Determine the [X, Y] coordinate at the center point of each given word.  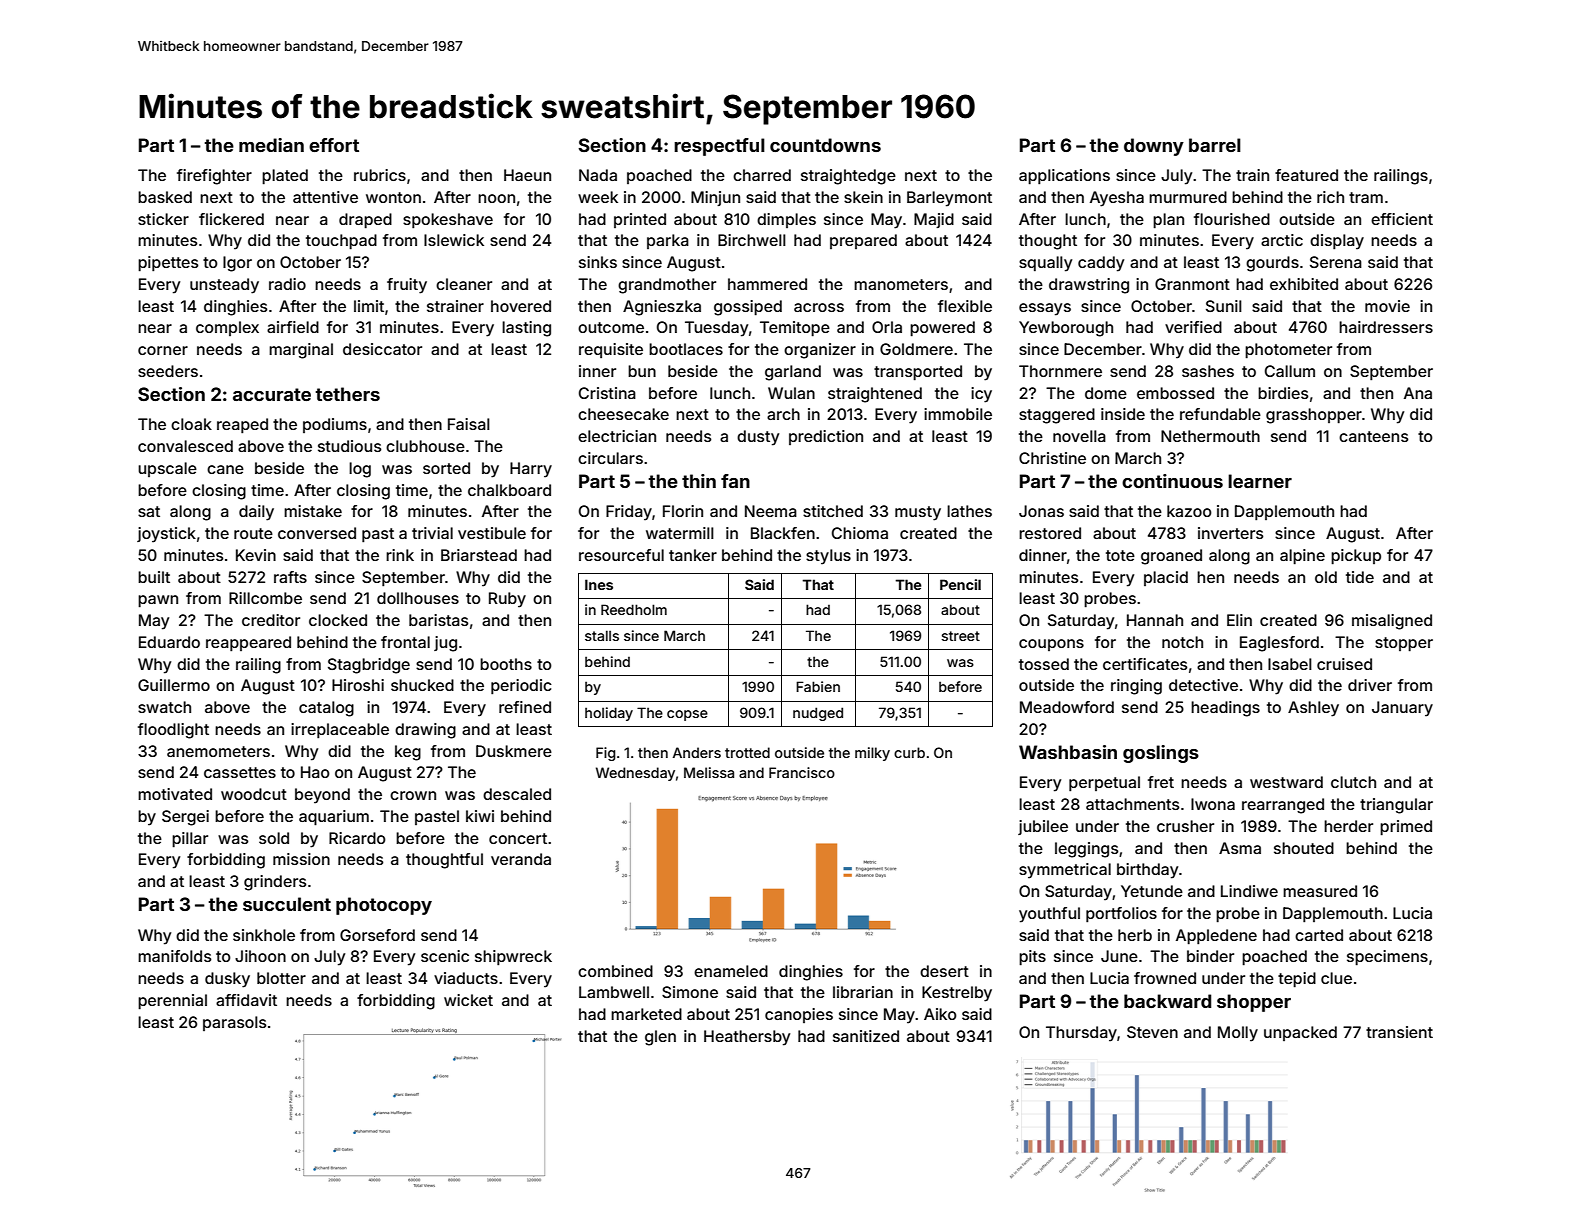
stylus [828, 557]
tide [1360, 577]
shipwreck [513, 957]
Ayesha [1117, 199]
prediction [826, 437]
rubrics [380, 175]
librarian [863, 992]
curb [909, 752]
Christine [1052, 458]
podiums [335, 425]
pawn [158, 601]
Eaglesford [1279, 644]
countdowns [825, 145]
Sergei [185, 818]
